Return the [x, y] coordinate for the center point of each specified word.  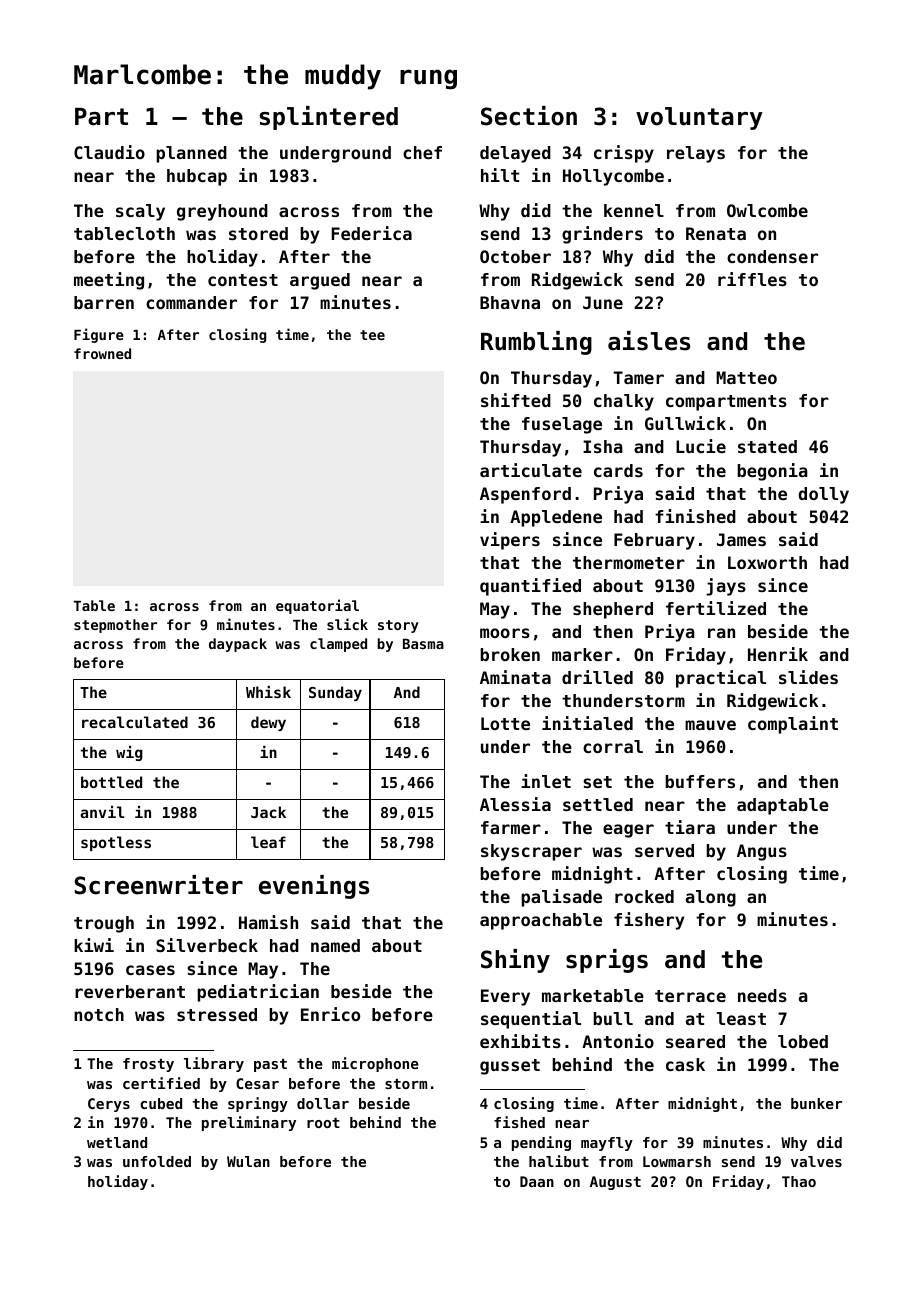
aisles [649, 341]
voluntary [699, 118]
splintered [329, 118]
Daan [537, 1181]
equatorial [317, 606]
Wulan [248, 1161]
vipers [510, 541]
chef [422, 152]
